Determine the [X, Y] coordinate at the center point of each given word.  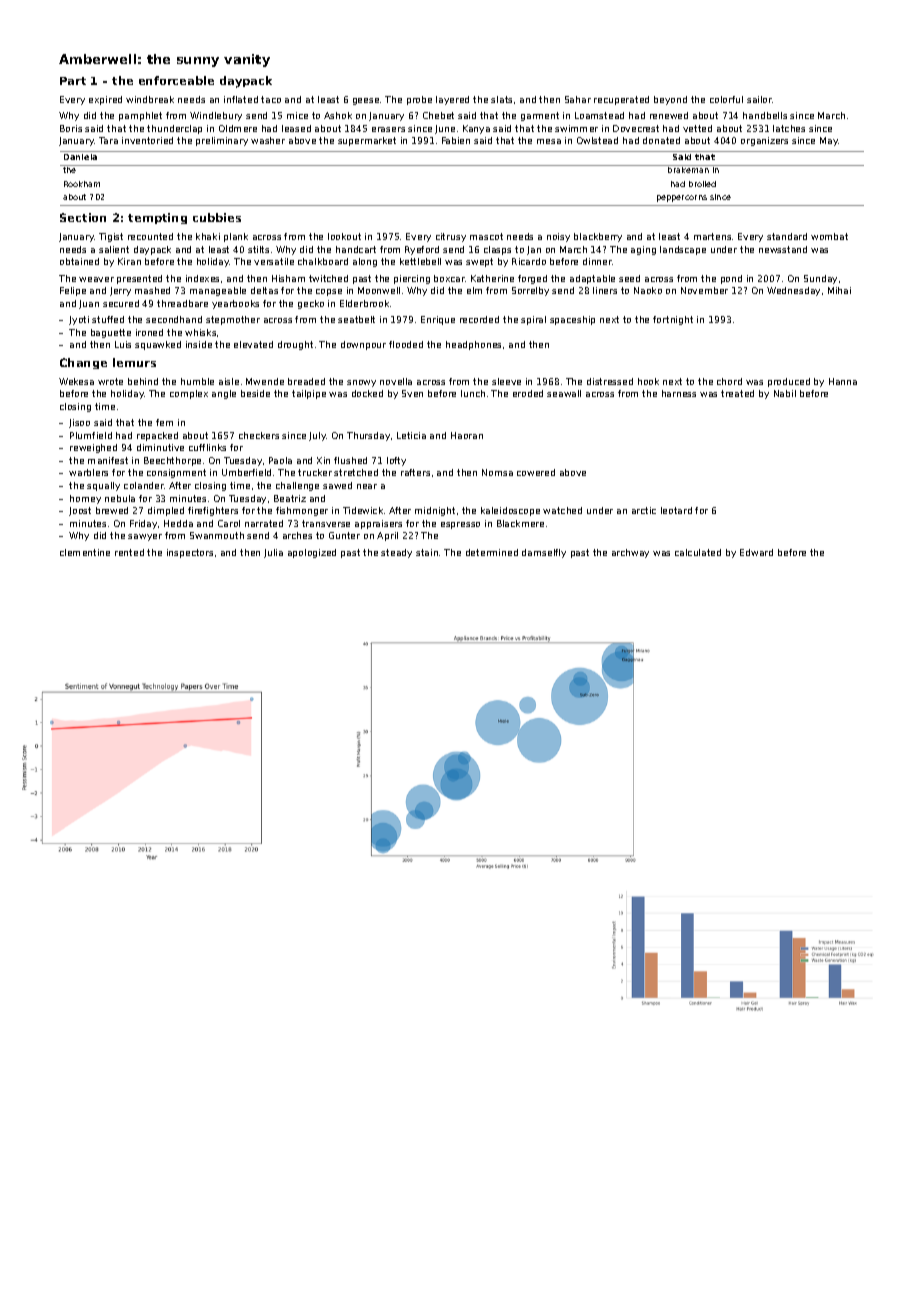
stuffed [108, 319]
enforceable [176, 80]
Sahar [578, 99]
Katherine [492, 278]
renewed [669, 115]
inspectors [190, 553]
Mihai [839, 290]
